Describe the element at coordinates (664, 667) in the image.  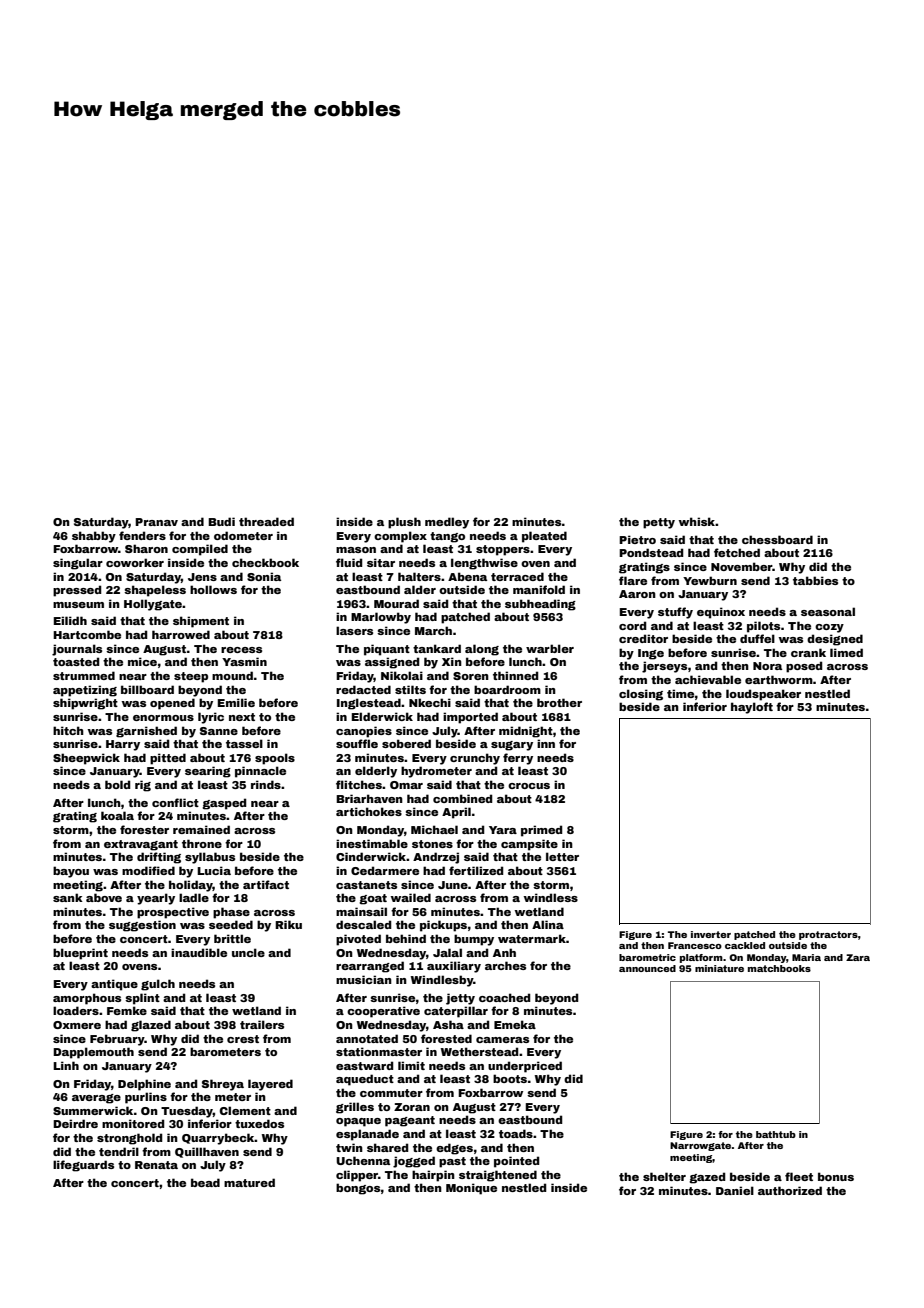
I see `jerseys` at that location.
